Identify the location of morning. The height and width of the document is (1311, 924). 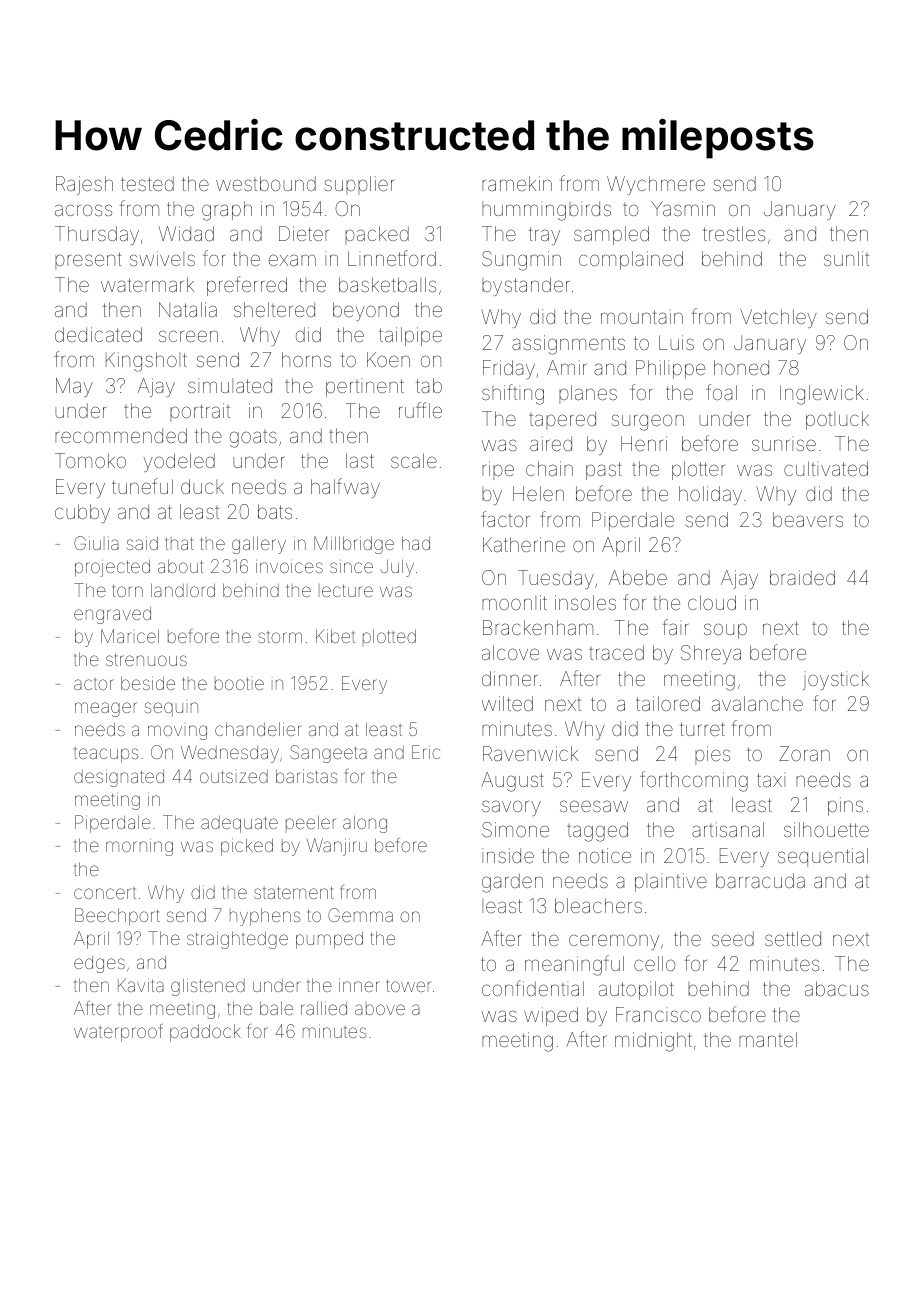
(139, 848).
